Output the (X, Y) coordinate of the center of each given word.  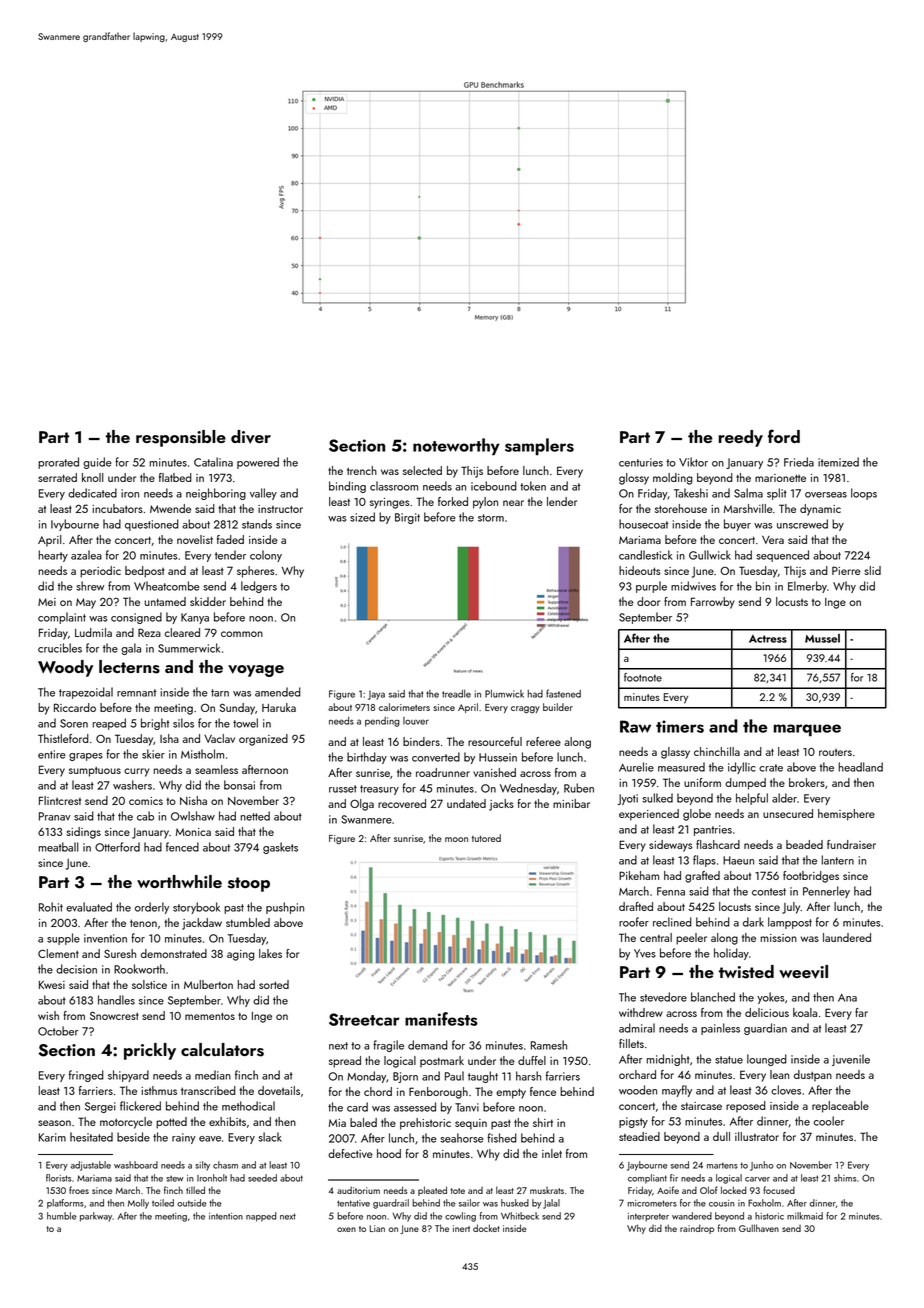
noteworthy (456, 446)
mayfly (677, 1091)
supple (63, 939)
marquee (807, 730)
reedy (741, 438)
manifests (441, 1019)
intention (226, 1216)
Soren (74, 723)
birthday (367, 758)
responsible (181, 438)
